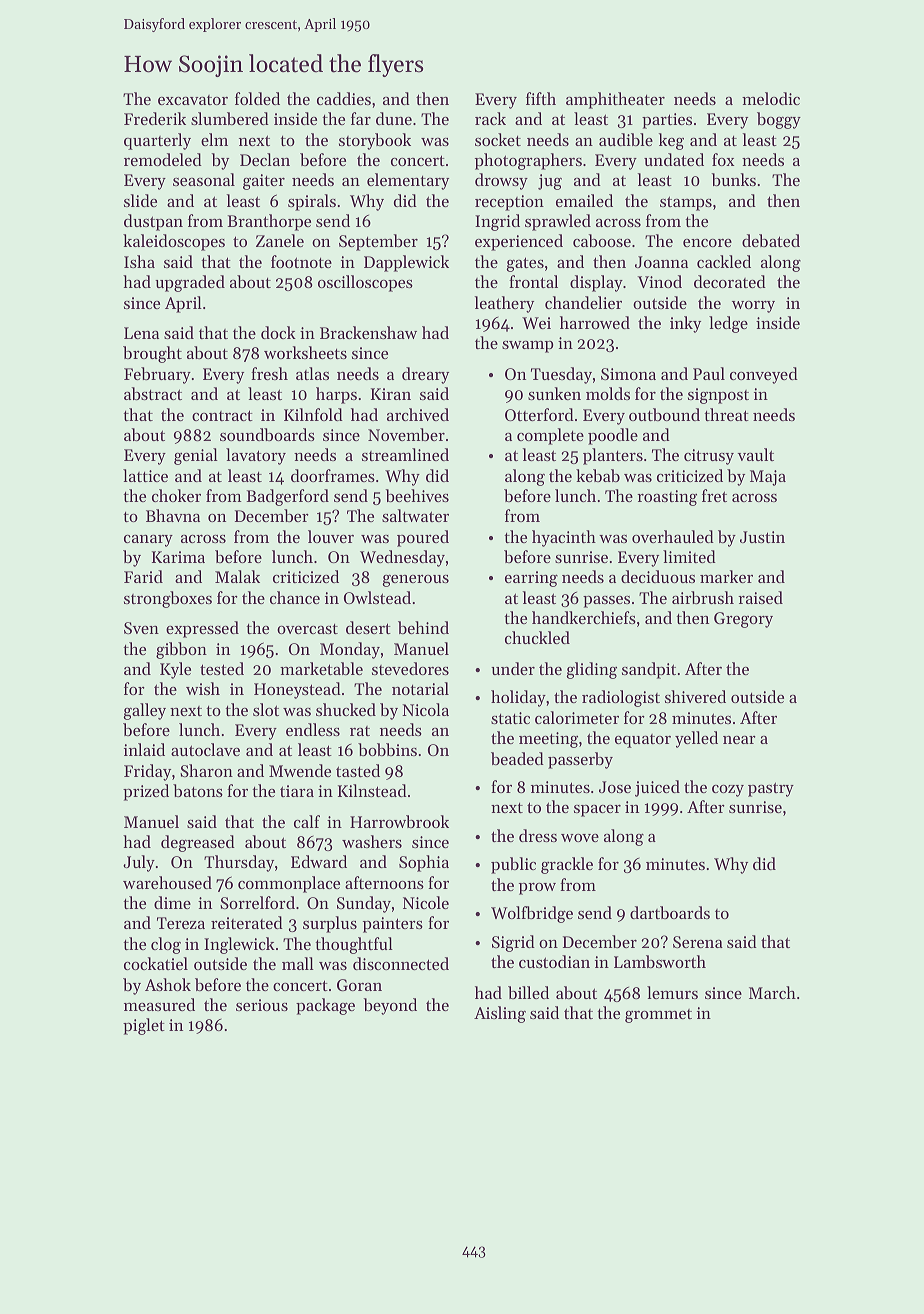 The height and width of the image is (1314, 924). Describe the element at coordinates (141, 628) in the image. I see `Sven` at that location.
